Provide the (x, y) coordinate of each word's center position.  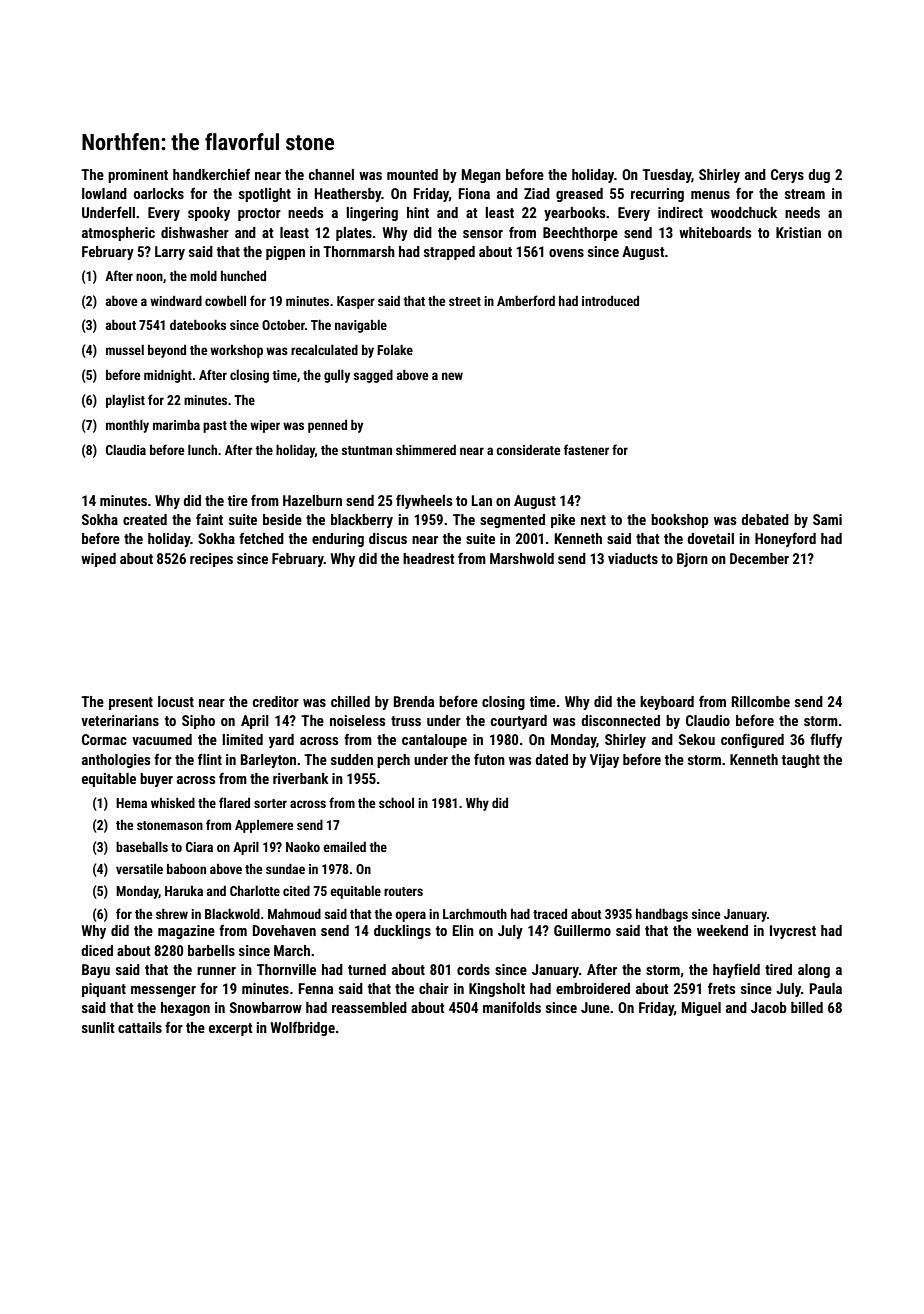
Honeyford (785, 539)
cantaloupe (434, 741)
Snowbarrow (266, 1007)
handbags (662, 915)
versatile (139, 869)
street (465, 301)
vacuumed (162, 739)
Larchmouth (475, 913)
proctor (259, 214)
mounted (412, 174)
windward (176, 300)
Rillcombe (761, 701)
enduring (338, 540)
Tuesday (667, 176)
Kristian (798, 232)
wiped (98, 560)
